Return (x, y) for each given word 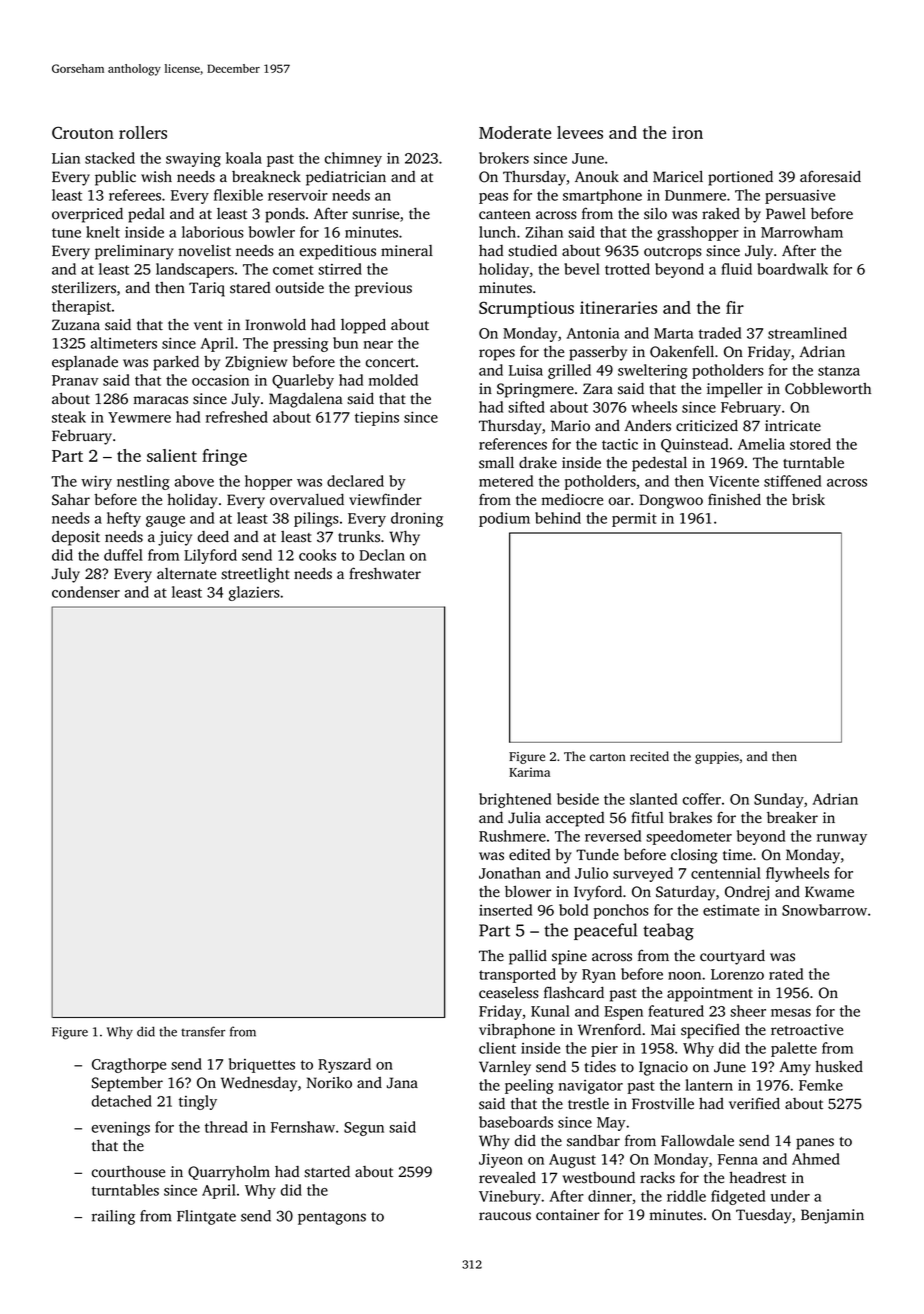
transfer (203, 1031)
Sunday (779, 800)
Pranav (75, 380)
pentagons (332, 1218)
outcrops (673, 253)
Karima (529, 772)
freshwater (385, 573)
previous (383, 289)
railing (113, 1217)
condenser (86, 592)
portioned (740, 178)
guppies (717, 758)
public (115, 178)
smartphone (602, 196)
